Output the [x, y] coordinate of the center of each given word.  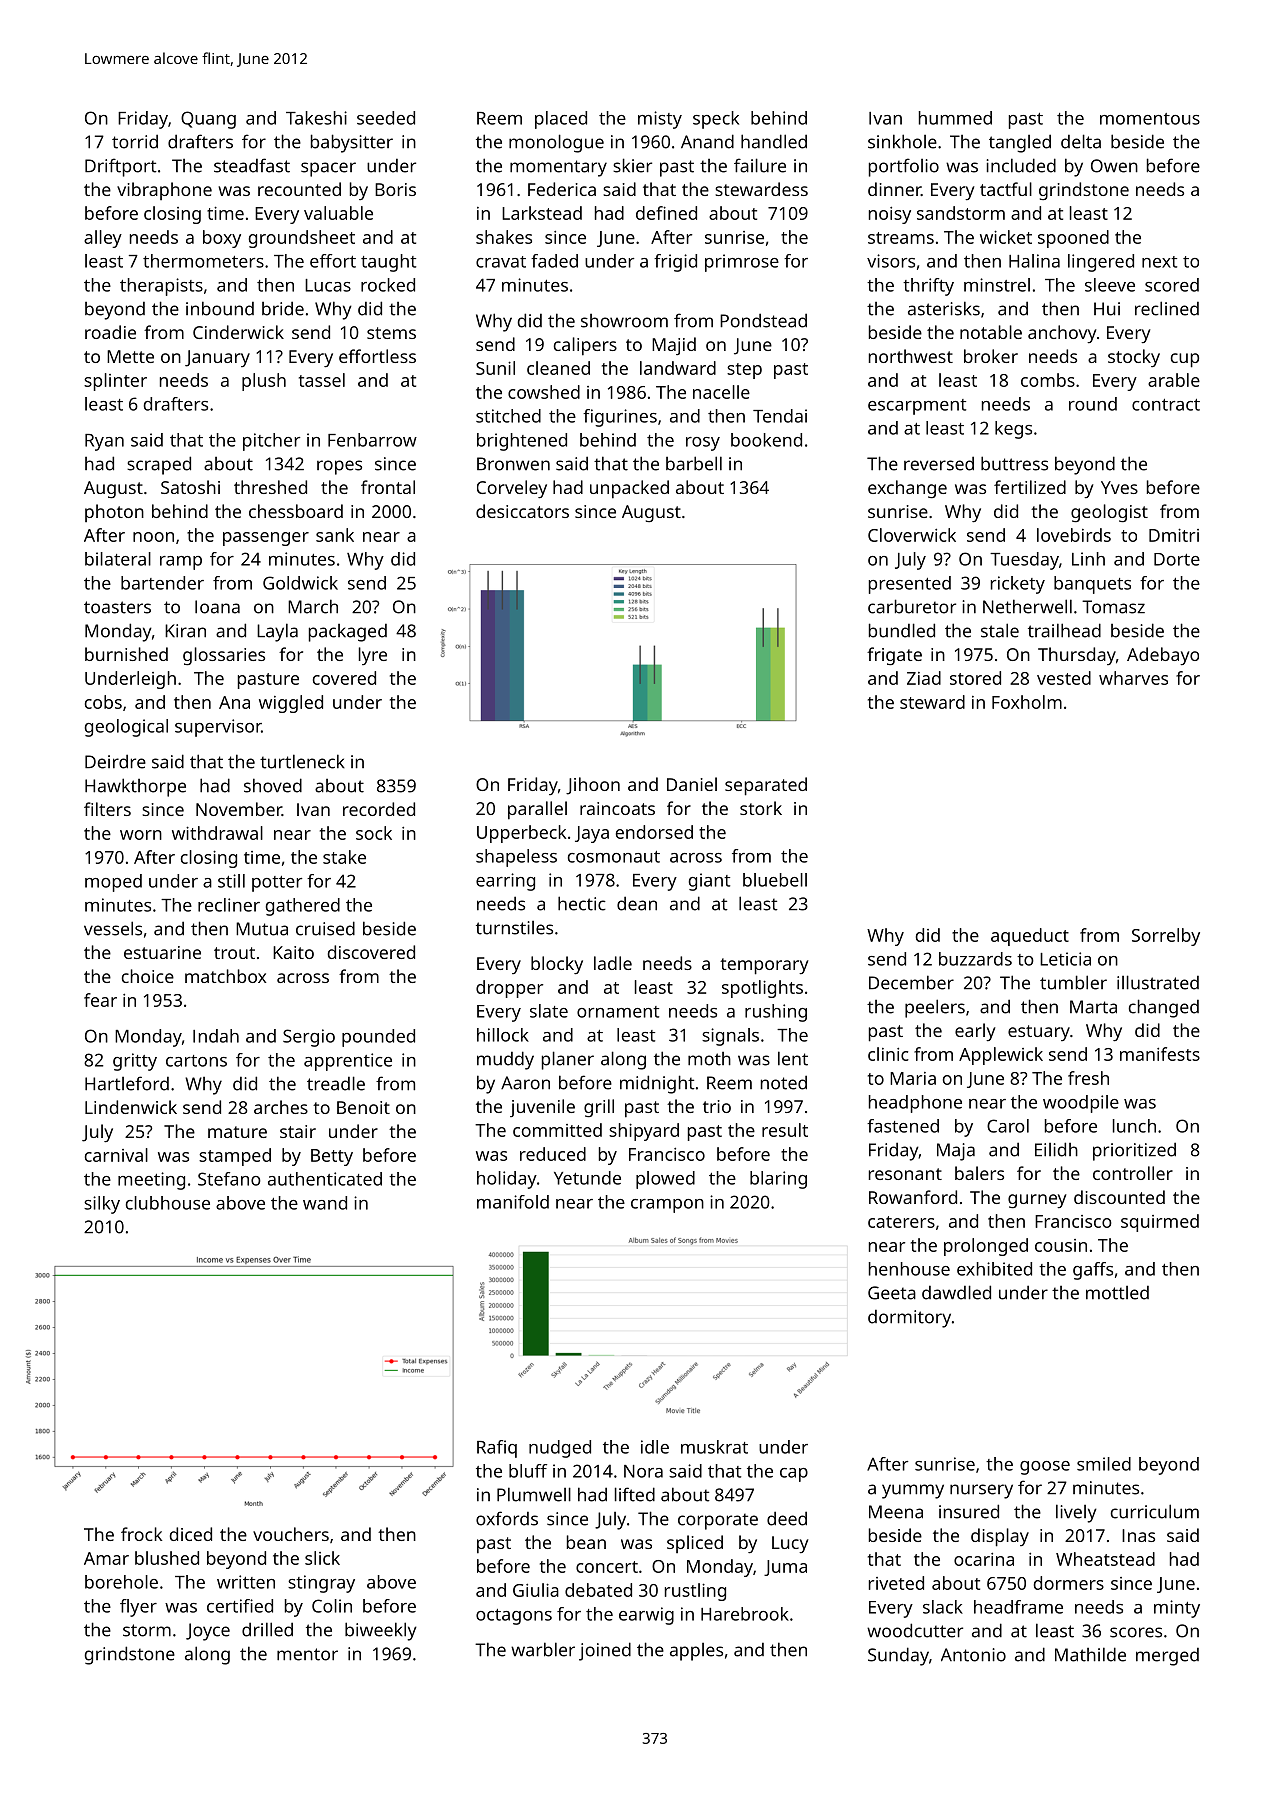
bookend [766, 440]
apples [696, 1652]
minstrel [997, 285]
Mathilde [1090, 1654]
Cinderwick [238, 332]
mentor [307, 1654]
